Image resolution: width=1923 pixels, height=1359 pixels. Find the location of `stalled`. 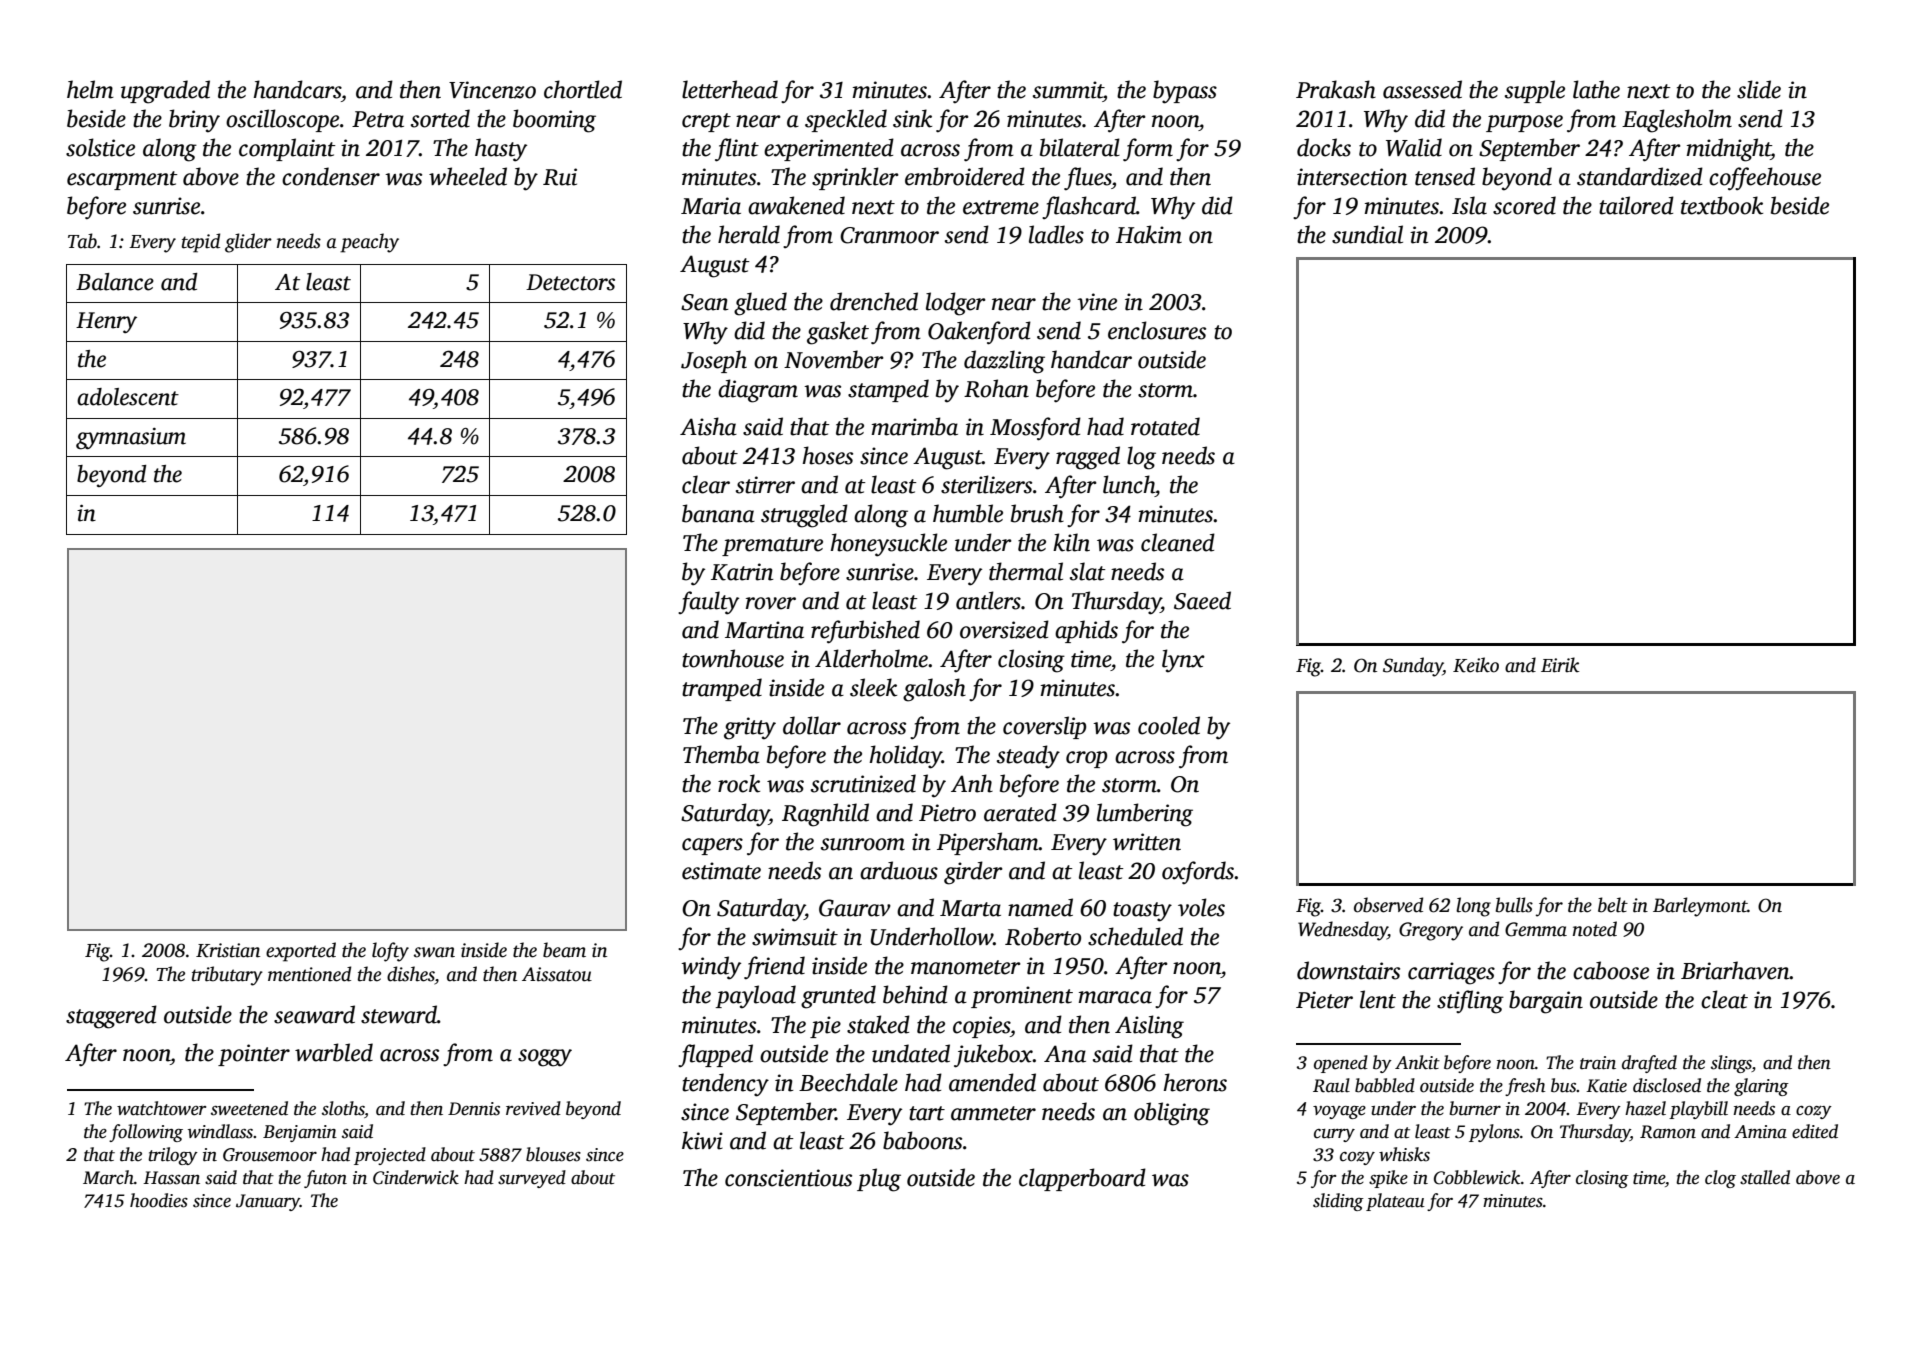

stalled is located at coordinates (1765, 1177).
